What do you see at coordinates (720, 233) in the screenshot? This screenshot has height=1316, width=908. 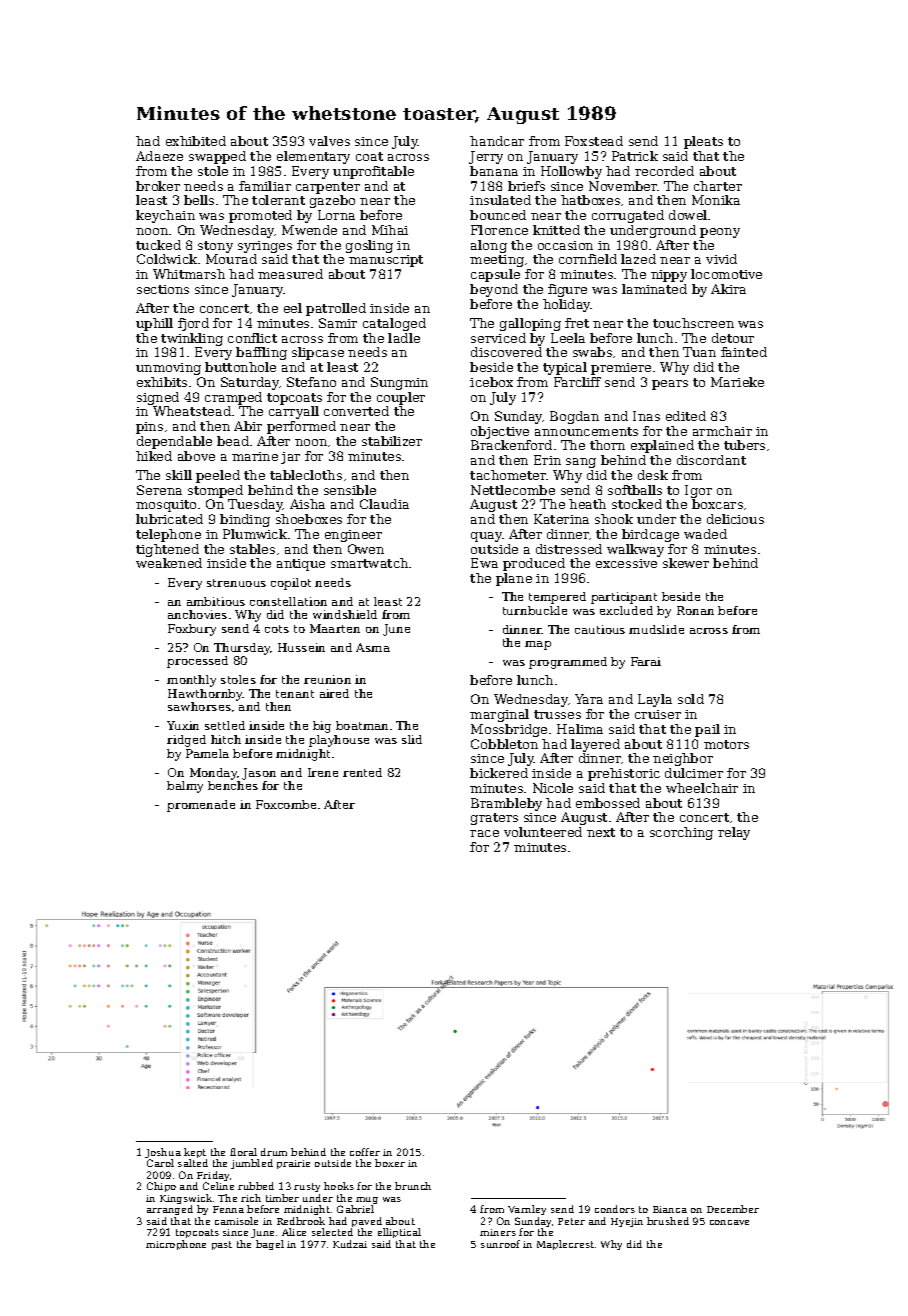 I see `peony` at bounding box center [720, 233].
